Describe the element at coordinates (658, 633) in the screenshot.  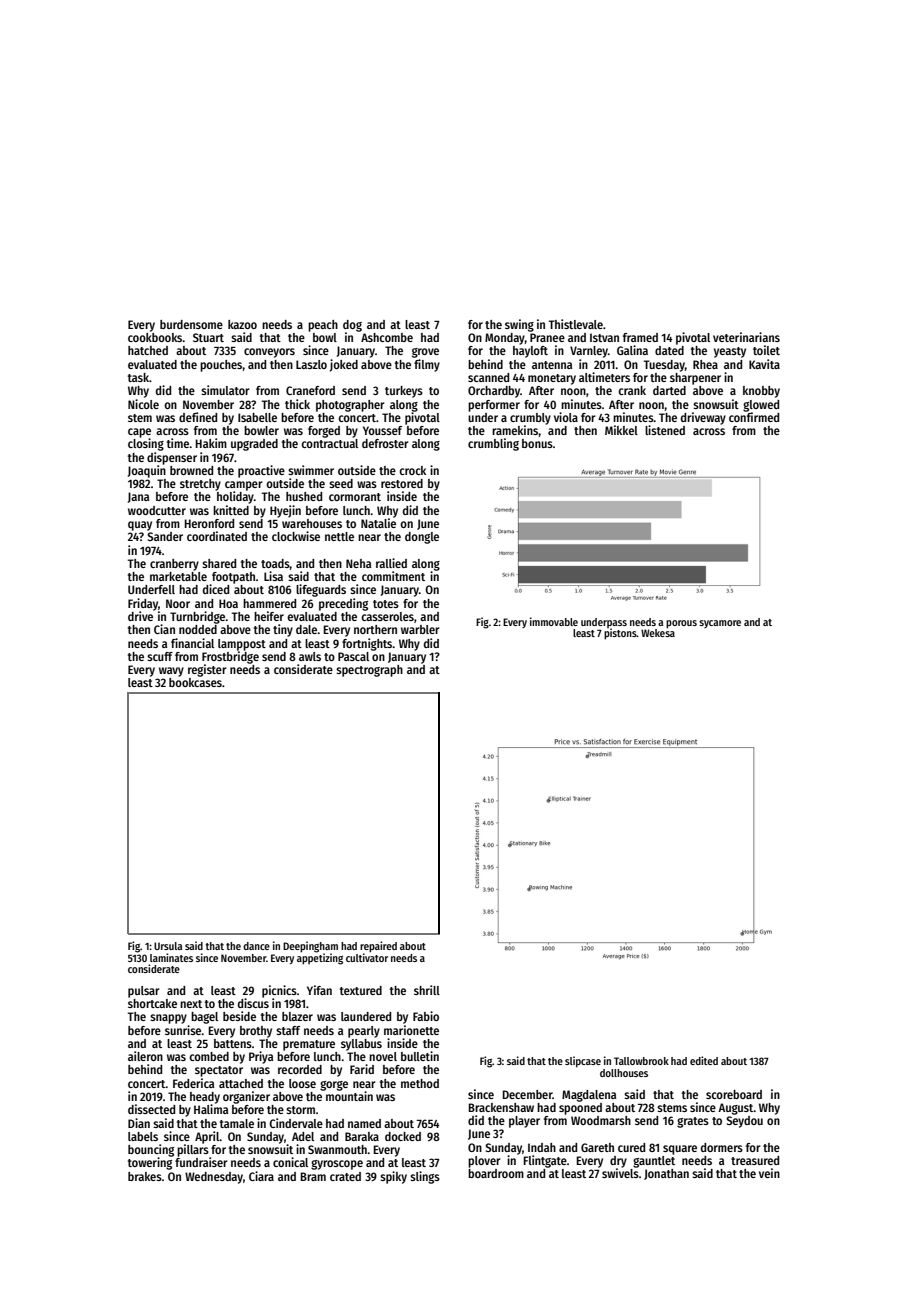
I see `Wekesa` at that location.
